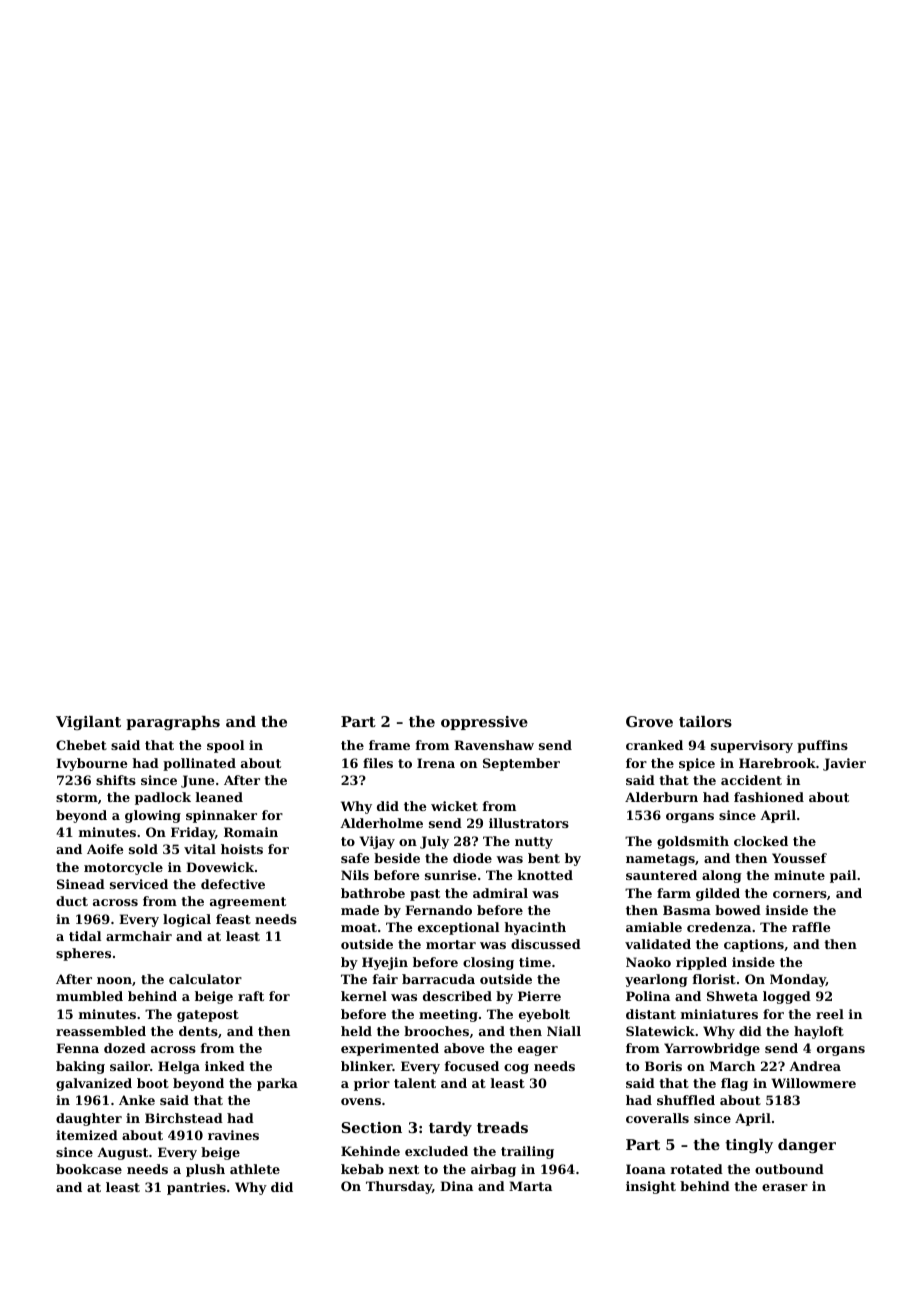 This screenshot has height=1308, width=924. Describe the element at coordinates (502, 1127) in the screenshot. I see `treads` at that location.
